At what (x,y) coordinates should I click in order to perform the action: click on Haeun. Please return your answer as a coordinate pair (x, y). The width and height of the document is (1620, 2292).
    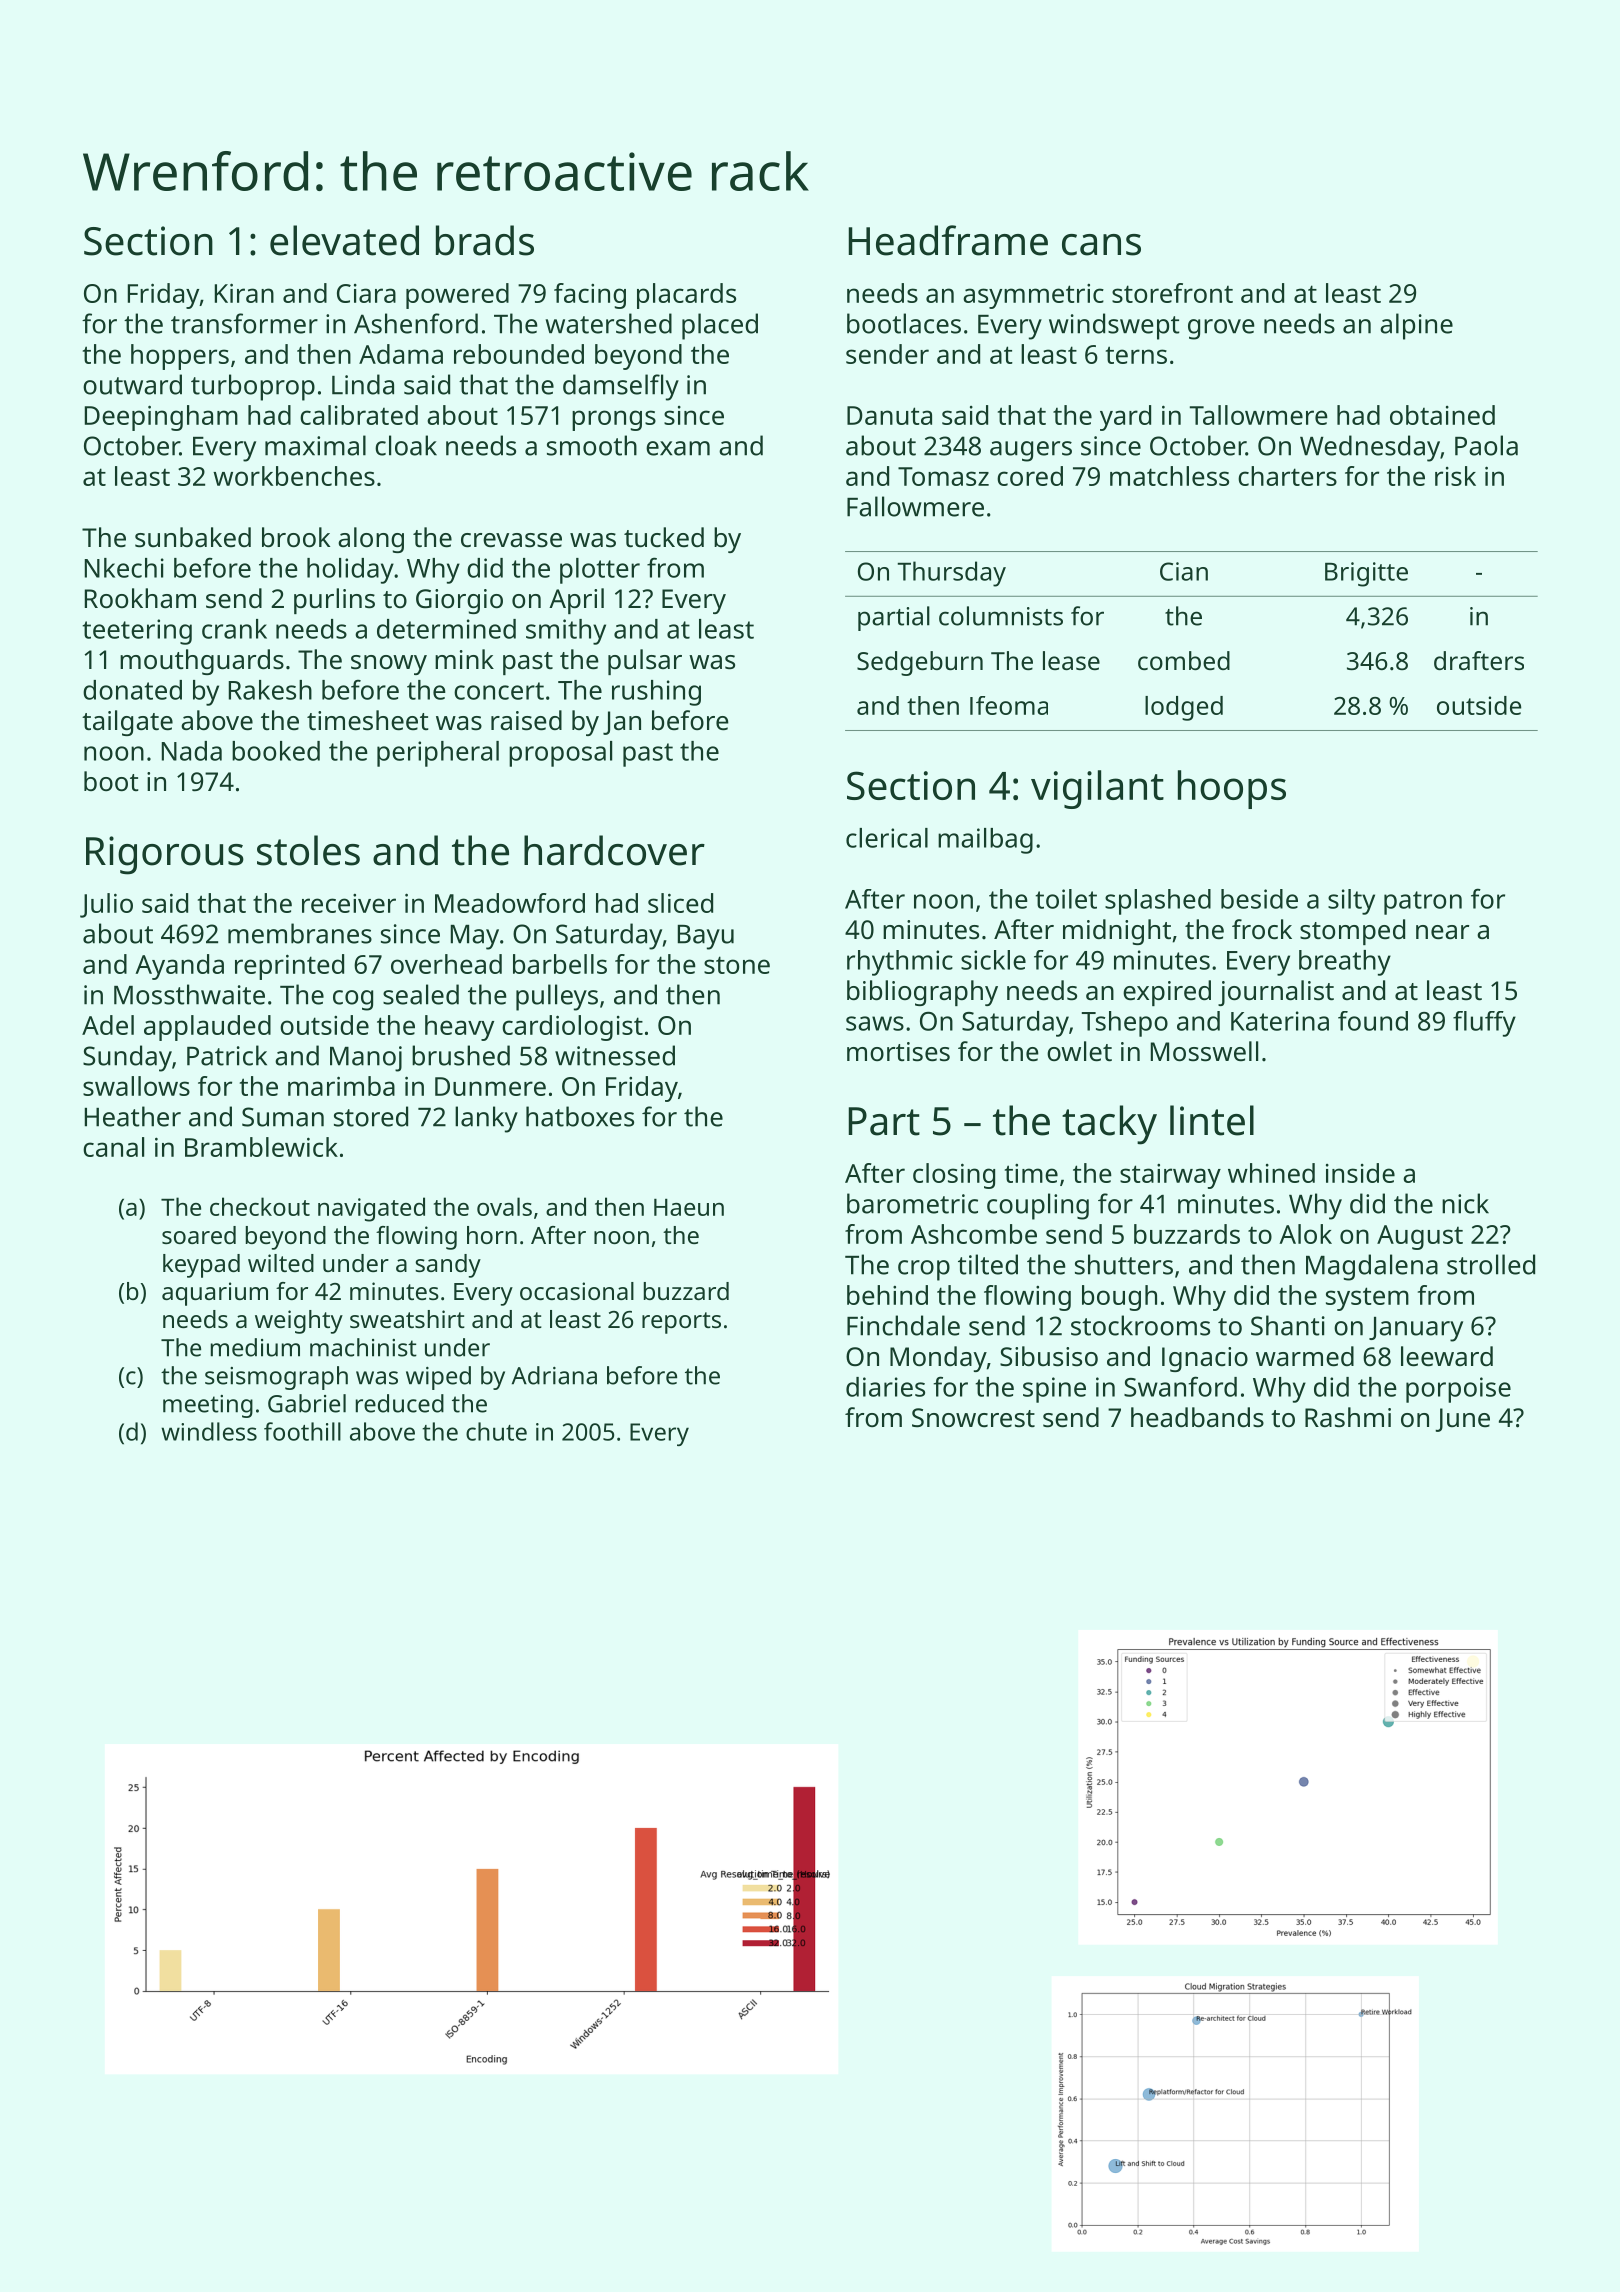
    Looking at the image, I should click on (689, 1207).
